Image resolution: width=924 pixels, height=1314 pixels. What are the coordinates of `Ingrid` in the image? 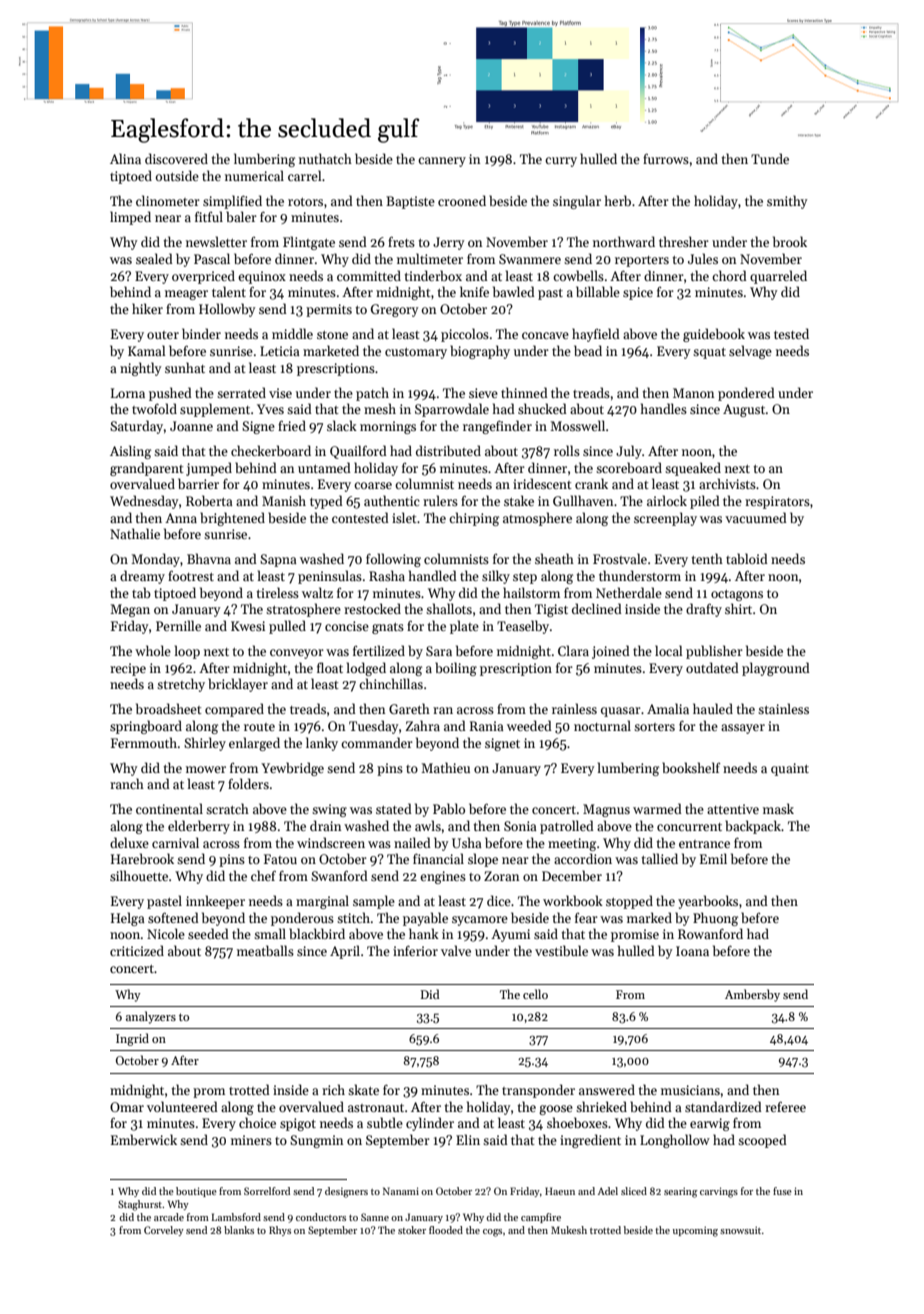 It's located at (132, 1039).
